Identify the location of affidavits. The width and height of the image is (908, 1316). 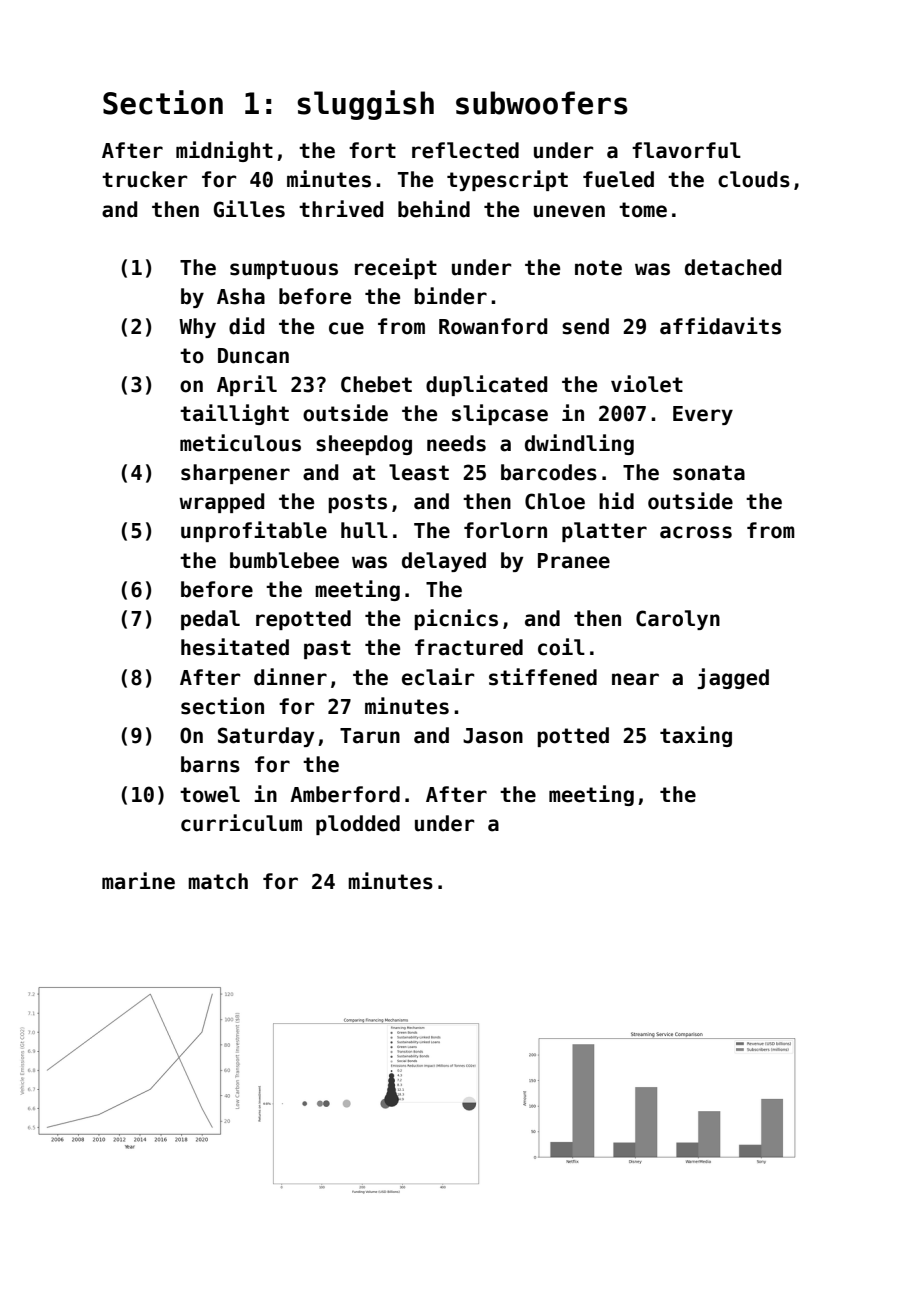
(720, 326).
